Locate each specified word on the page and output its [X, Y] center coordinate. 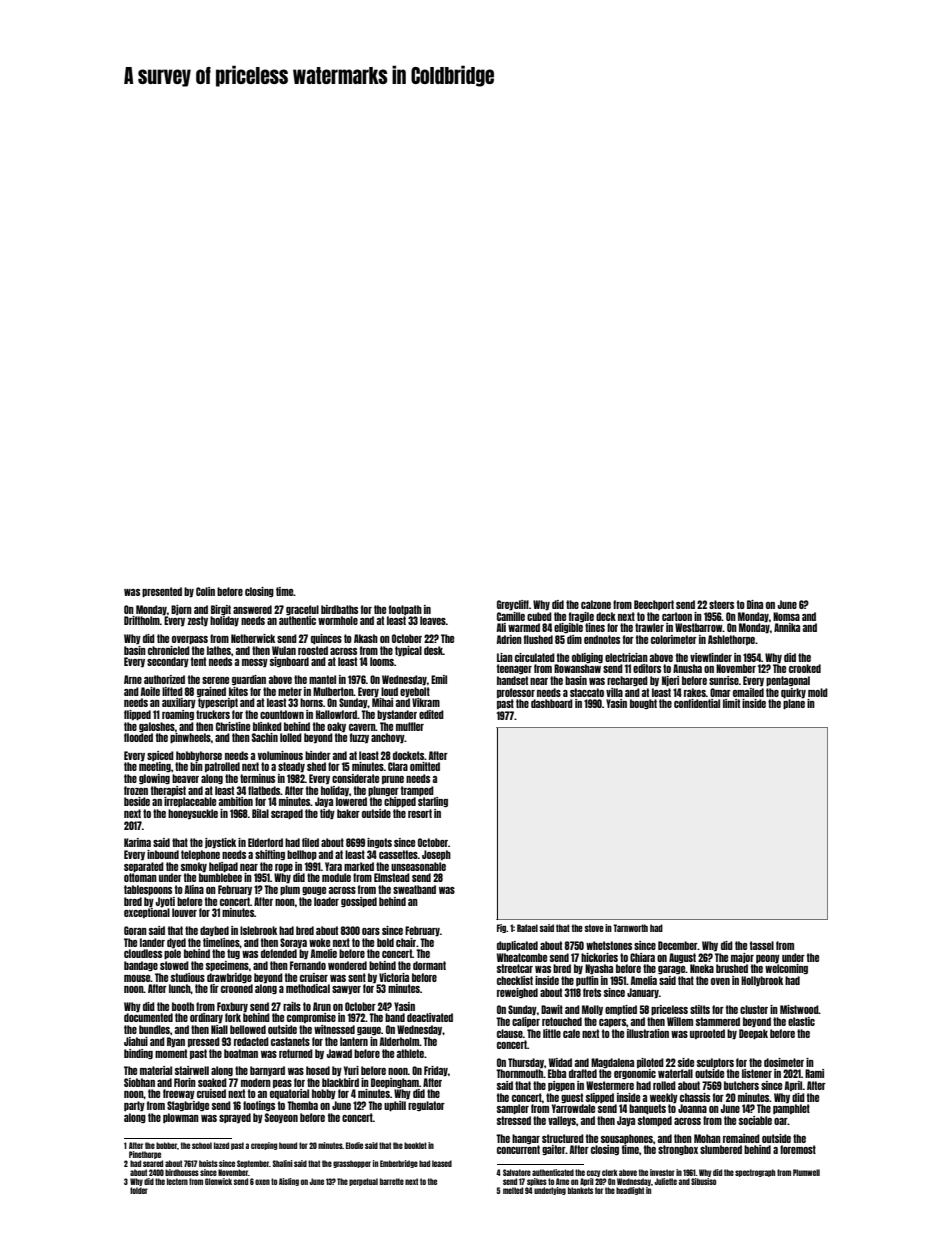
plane [794, 704]
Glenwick [218, 1181]
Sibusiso [703, 1181]
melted [513, 1190]
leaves [433, 620]
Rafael [527, 928]
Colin [205, 591]
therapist [168, 791]
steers [721, 604]
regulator [426, 1106]
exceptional [147, 913]
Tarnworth [630, 928]
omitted [425, 766]
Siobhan [139, 1082]
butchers [741, 1085]
